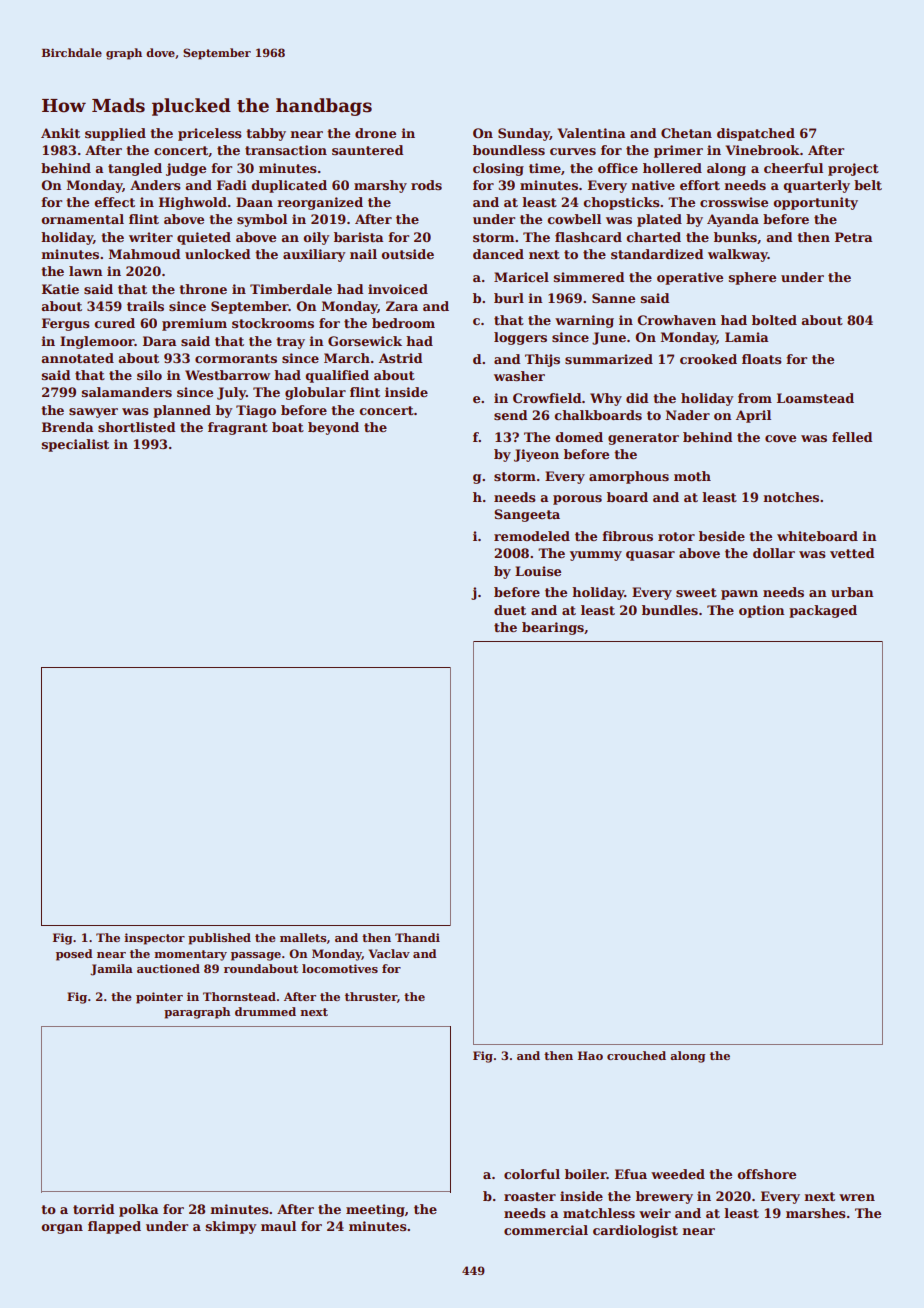 The height and width of the screenshot is (1308, 924). What do you see at coordinates (823, 611) in the screenshot?
I see `packaged` at bounding box center [823, 611].
